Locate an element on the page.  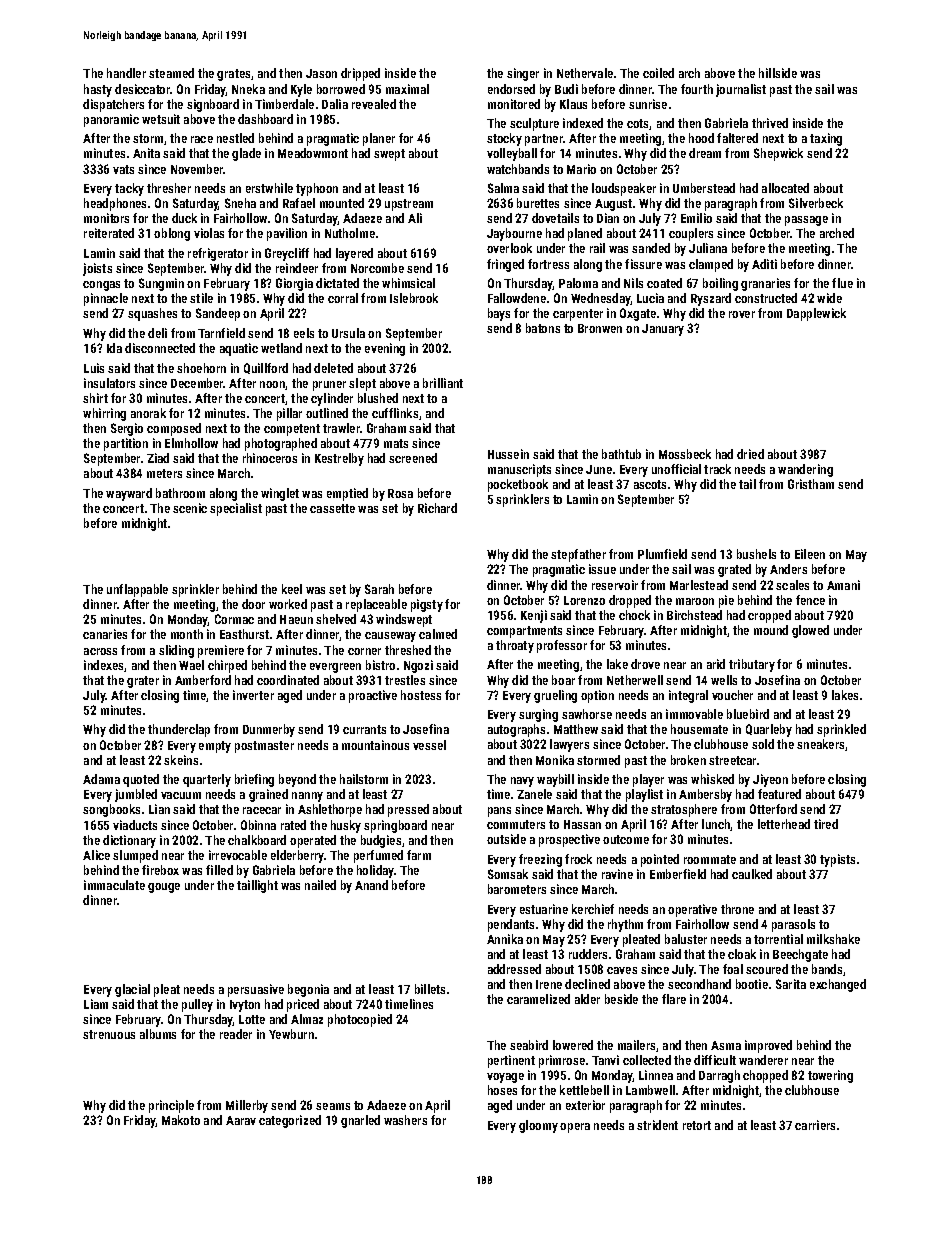
categorized is located at coordinates (290, 1121).
